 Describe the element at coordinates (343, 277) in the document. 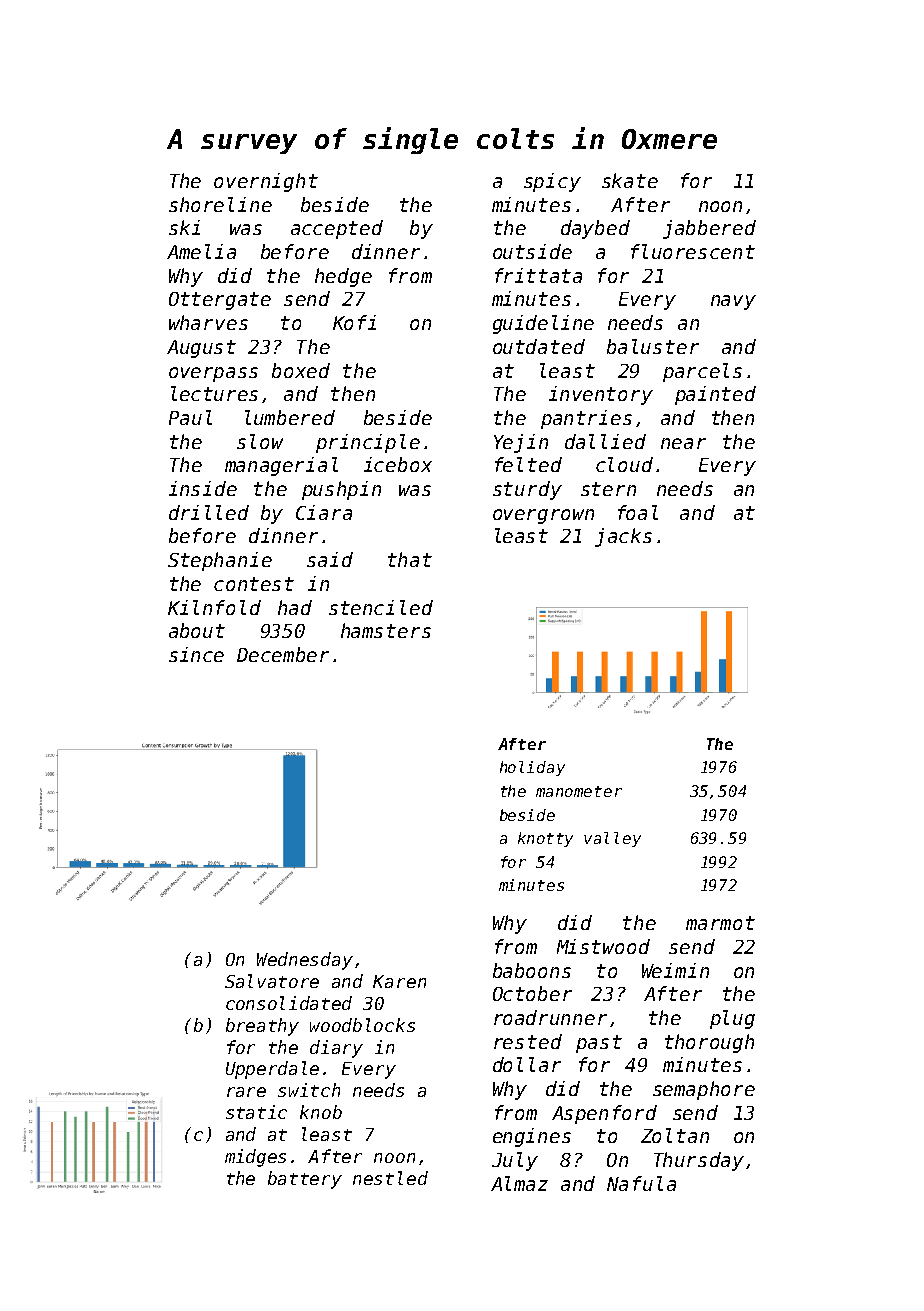

I see `hedge` at that location.
